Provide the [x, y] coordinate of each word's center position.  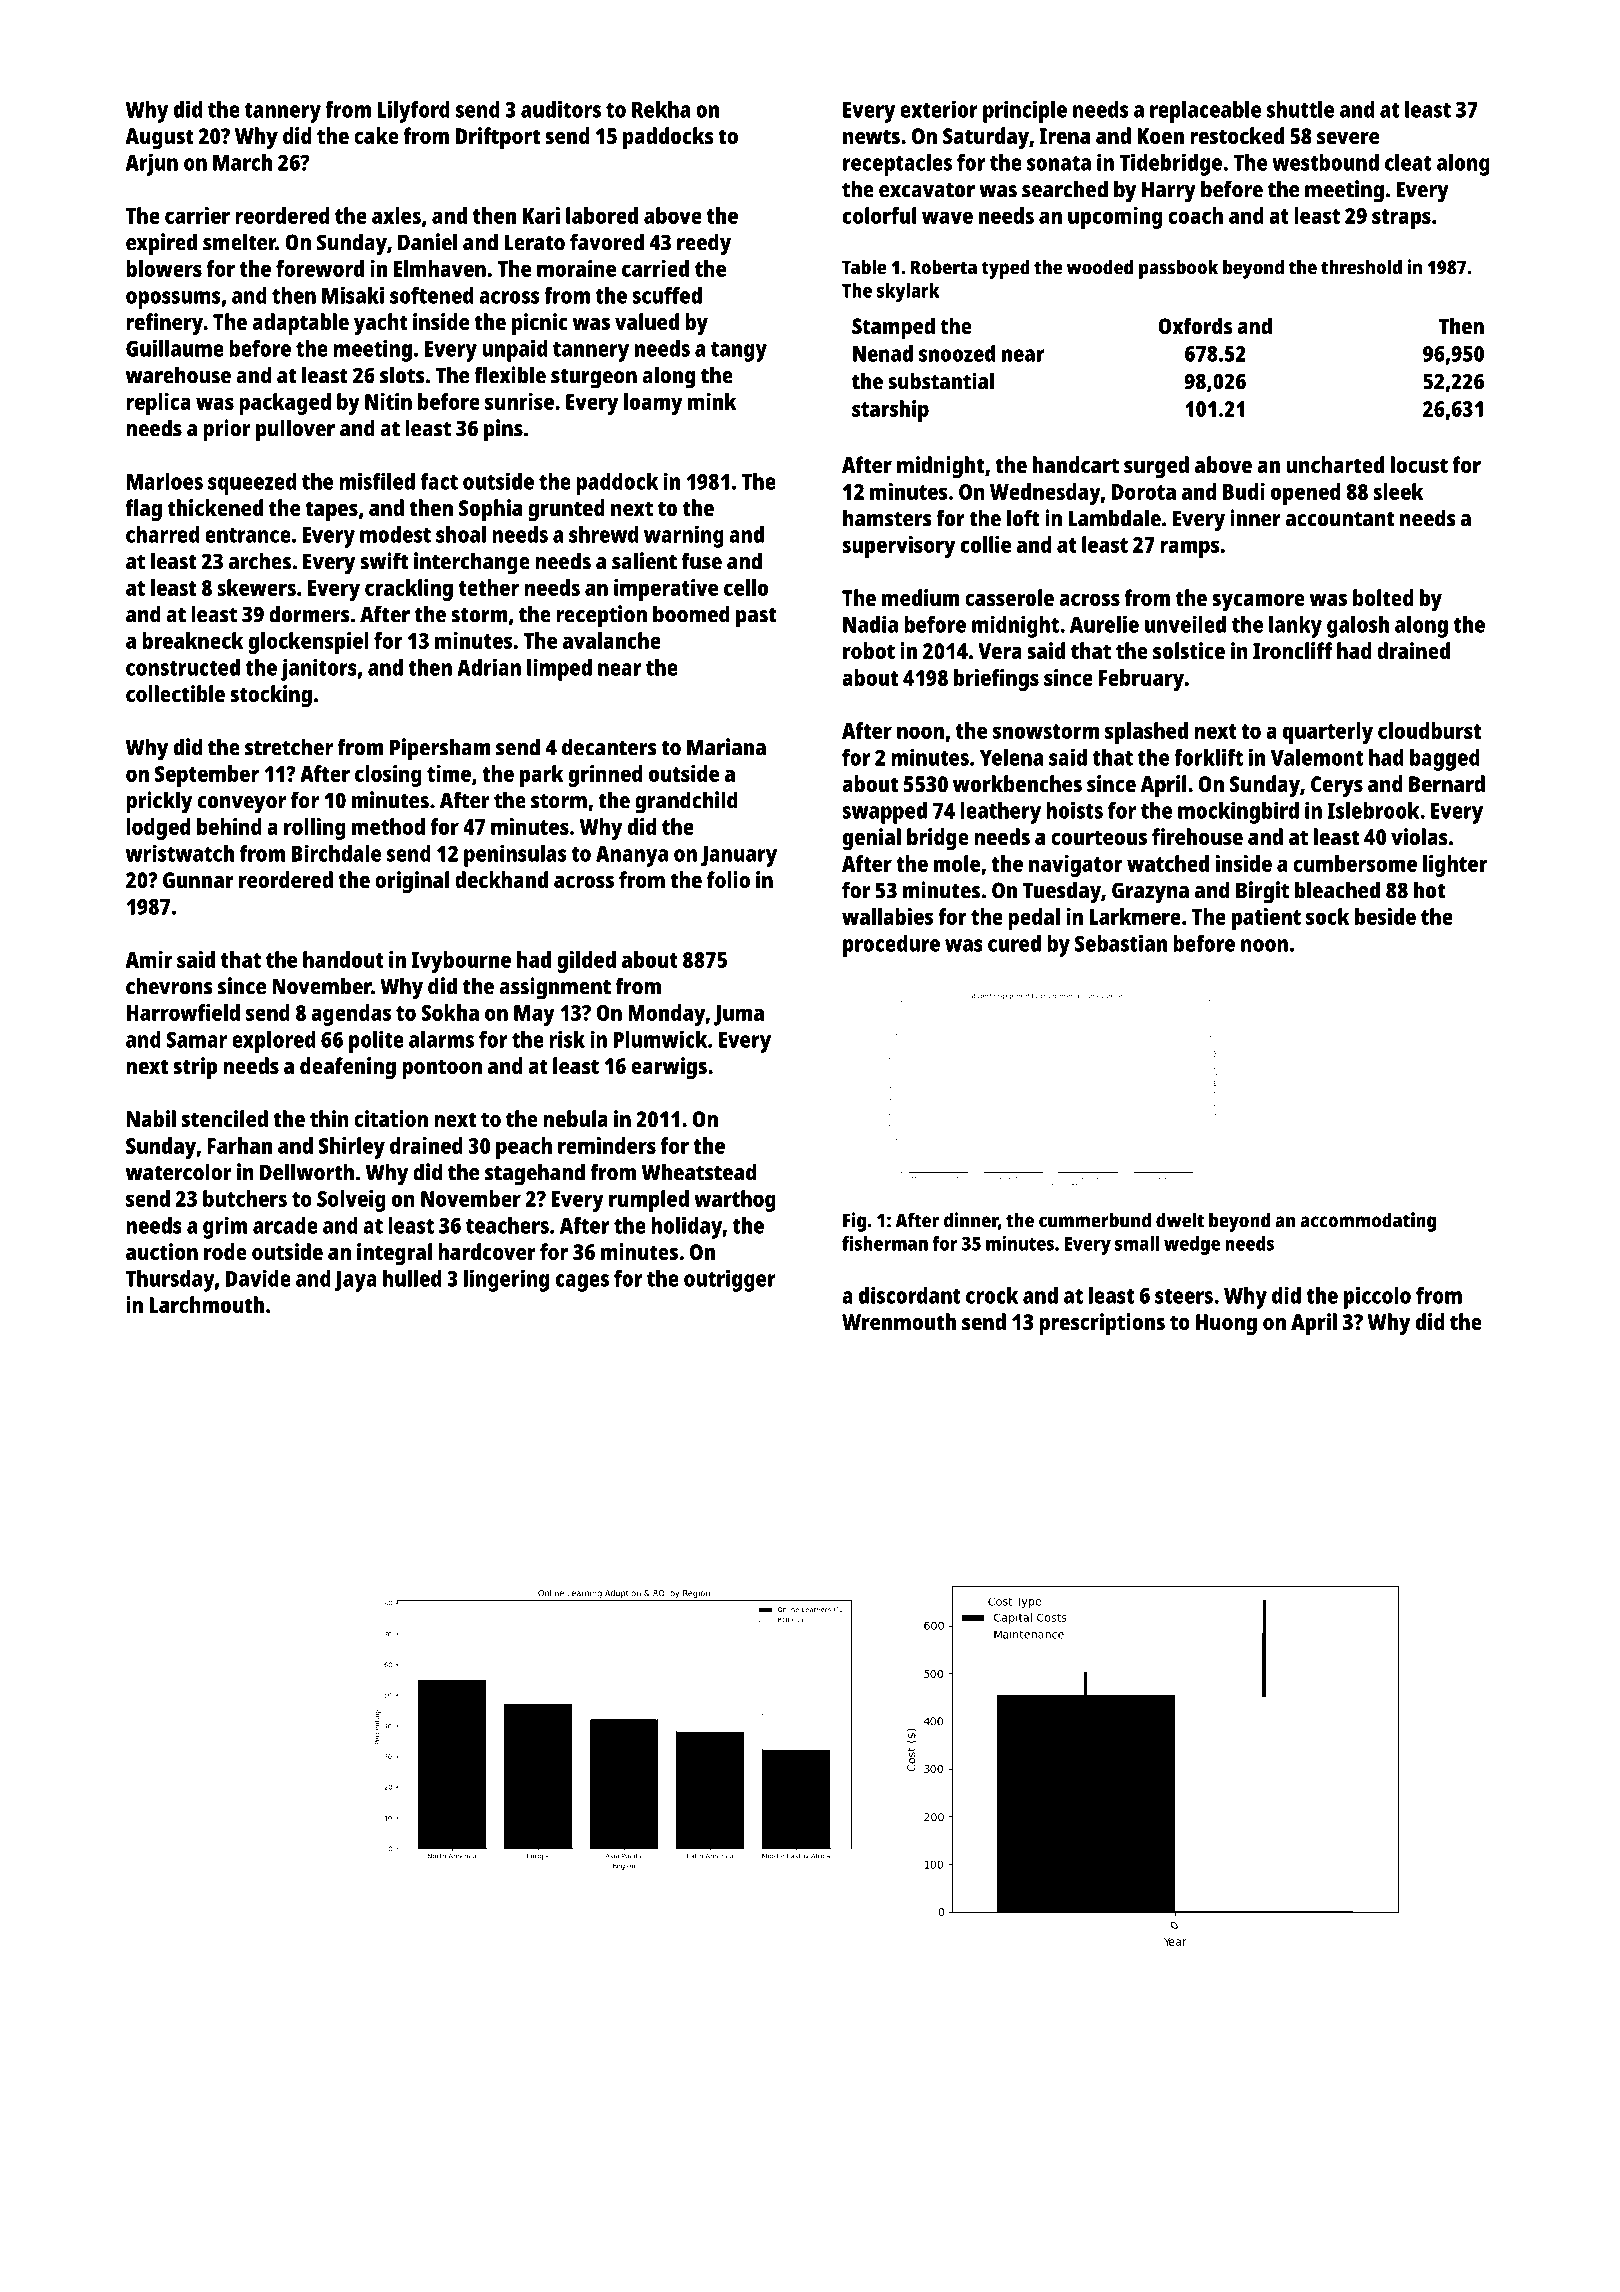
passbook [1178, 269]
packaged [285, 404]
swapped [884, 813]
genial [872, 839]
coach [1195, 215]
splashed [1146, 733]
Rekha [661, 109]
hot [1429, 890]
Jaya [355, 1281]
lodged [158, 829]
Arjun [152, 165]
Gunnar [198, 880]
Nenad [883, 353]
